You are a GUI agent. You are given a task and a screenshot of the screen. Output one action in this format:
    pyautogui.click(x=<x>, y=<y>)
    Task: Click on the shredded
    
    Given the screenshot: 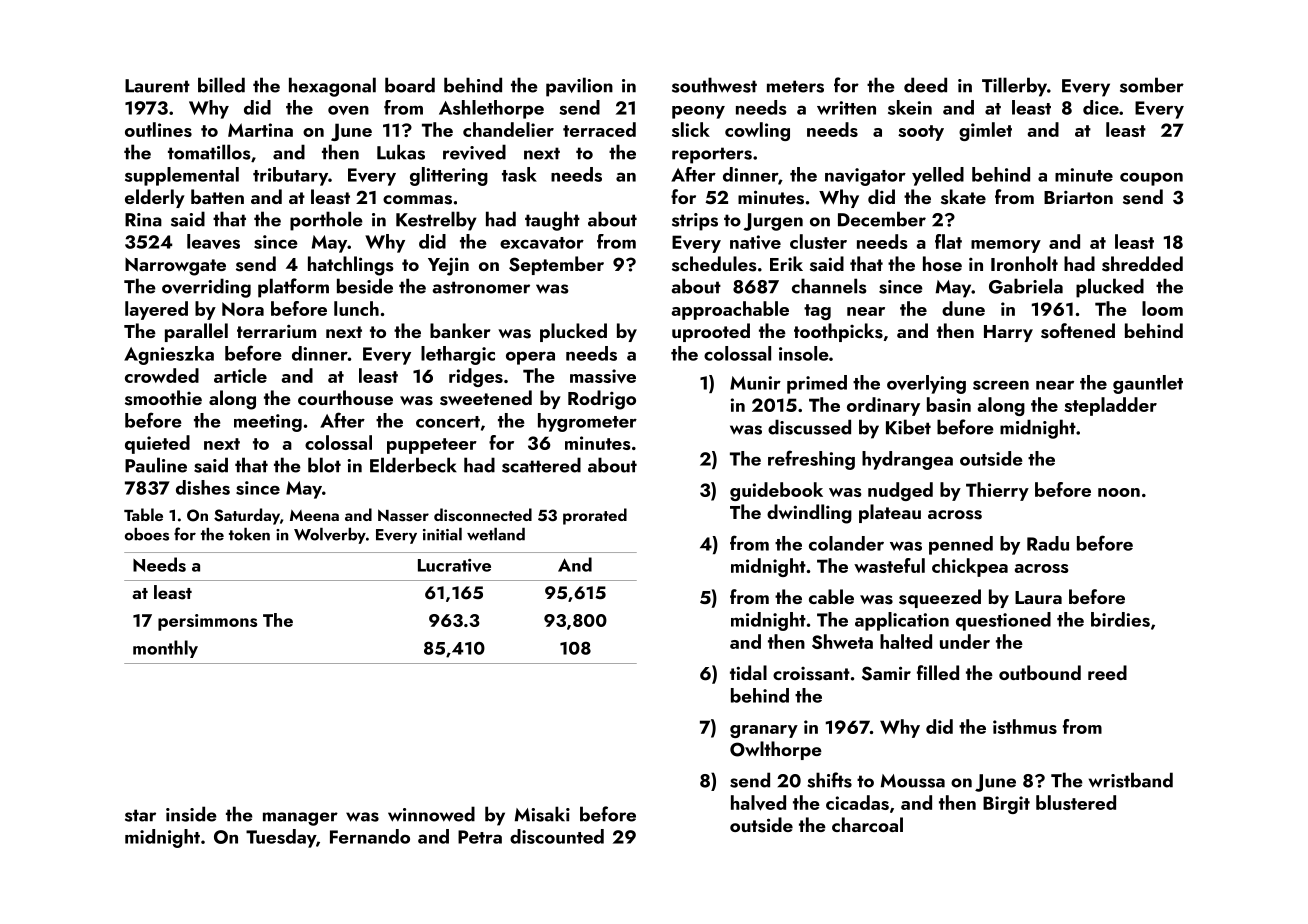 What is the action you would take?
    pyautogui.click(x=1142, y=264)
